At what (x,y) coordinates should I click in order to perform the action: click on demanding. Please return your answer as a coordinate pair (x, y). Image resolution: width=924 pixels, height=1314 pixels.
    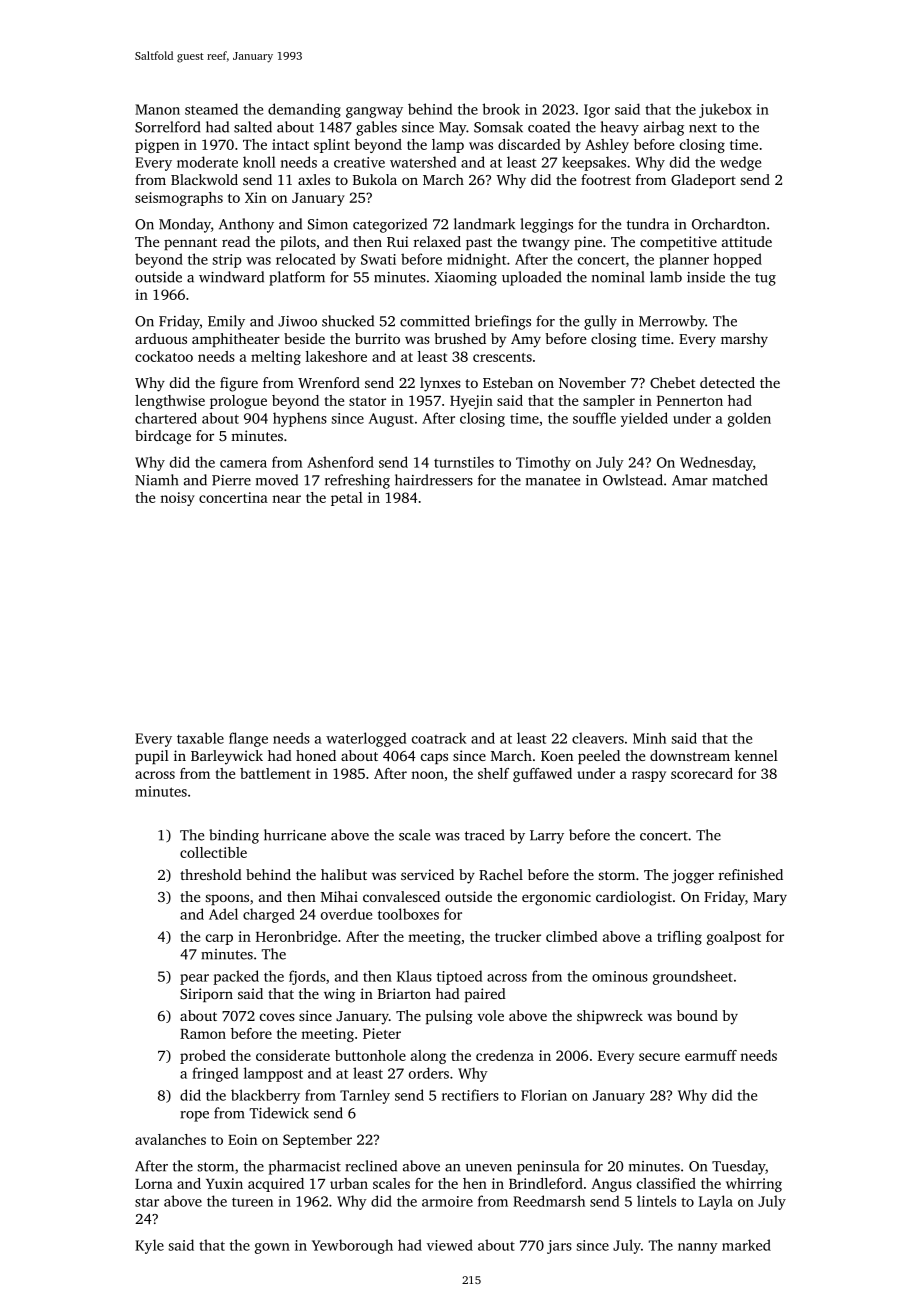
    Looking at the image, I should click on (304, 110).
